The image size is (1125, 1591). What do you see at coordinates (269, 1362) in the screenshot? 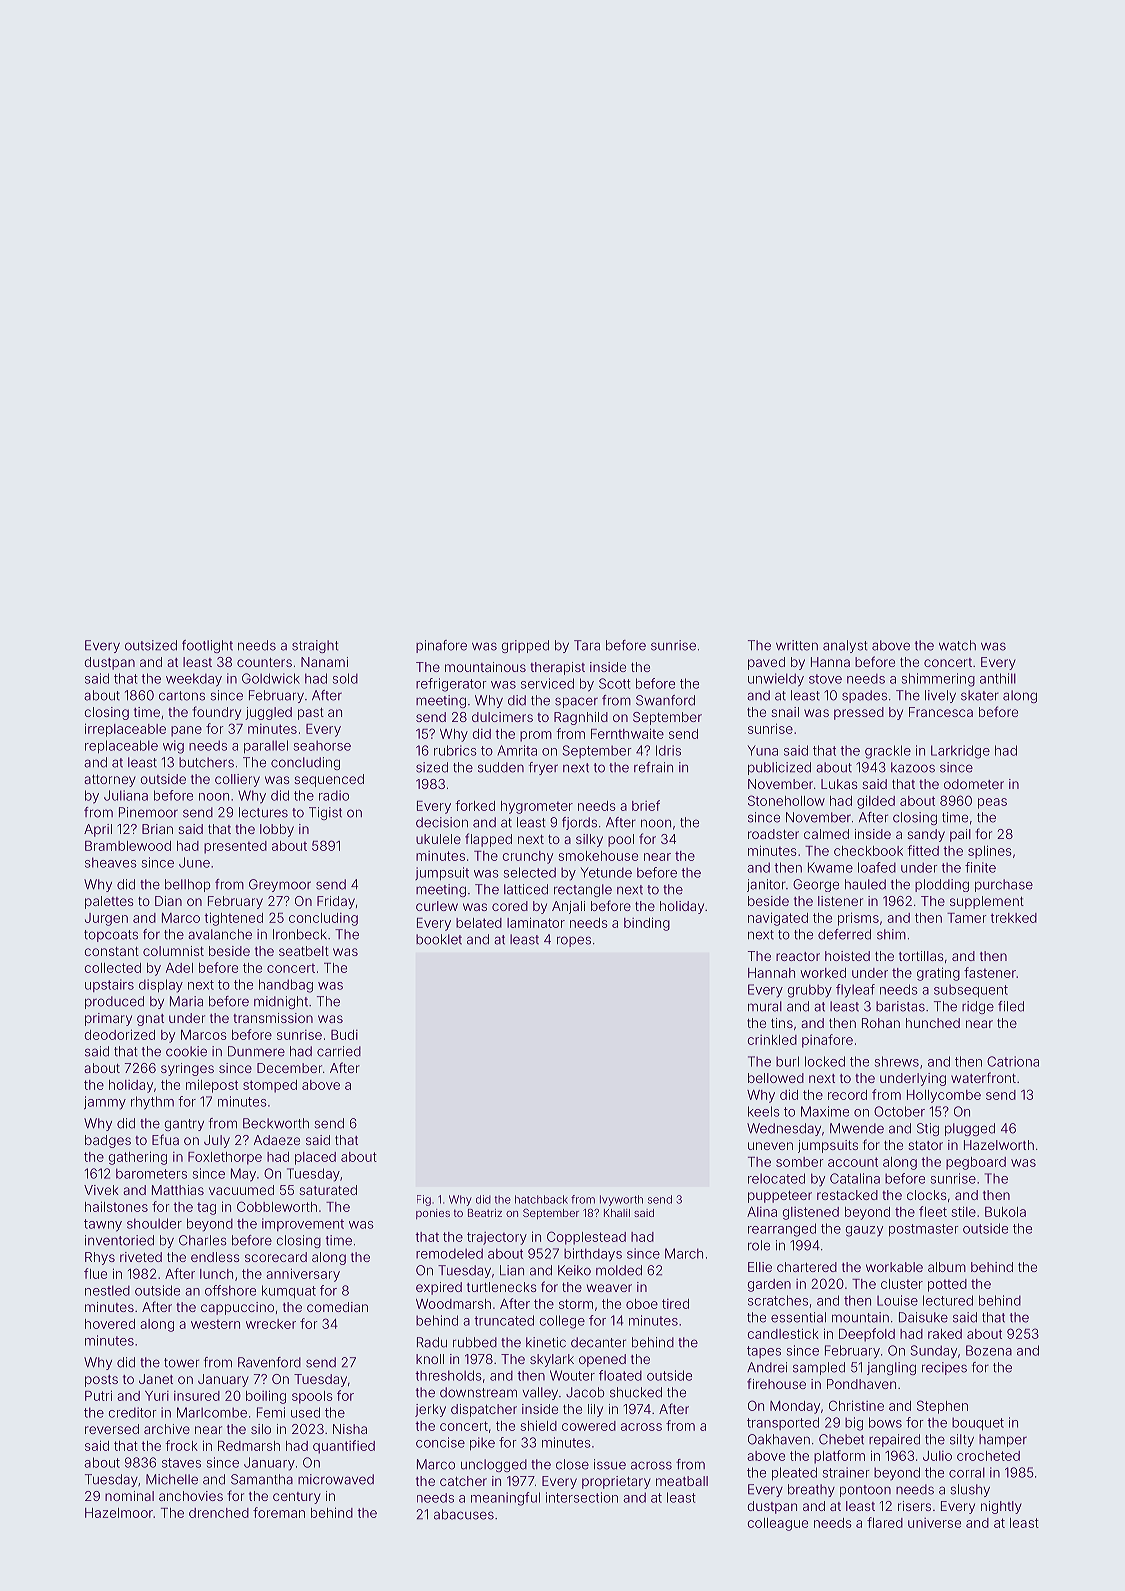
I see `Ravenford` at bounding box center [269, 1362].
